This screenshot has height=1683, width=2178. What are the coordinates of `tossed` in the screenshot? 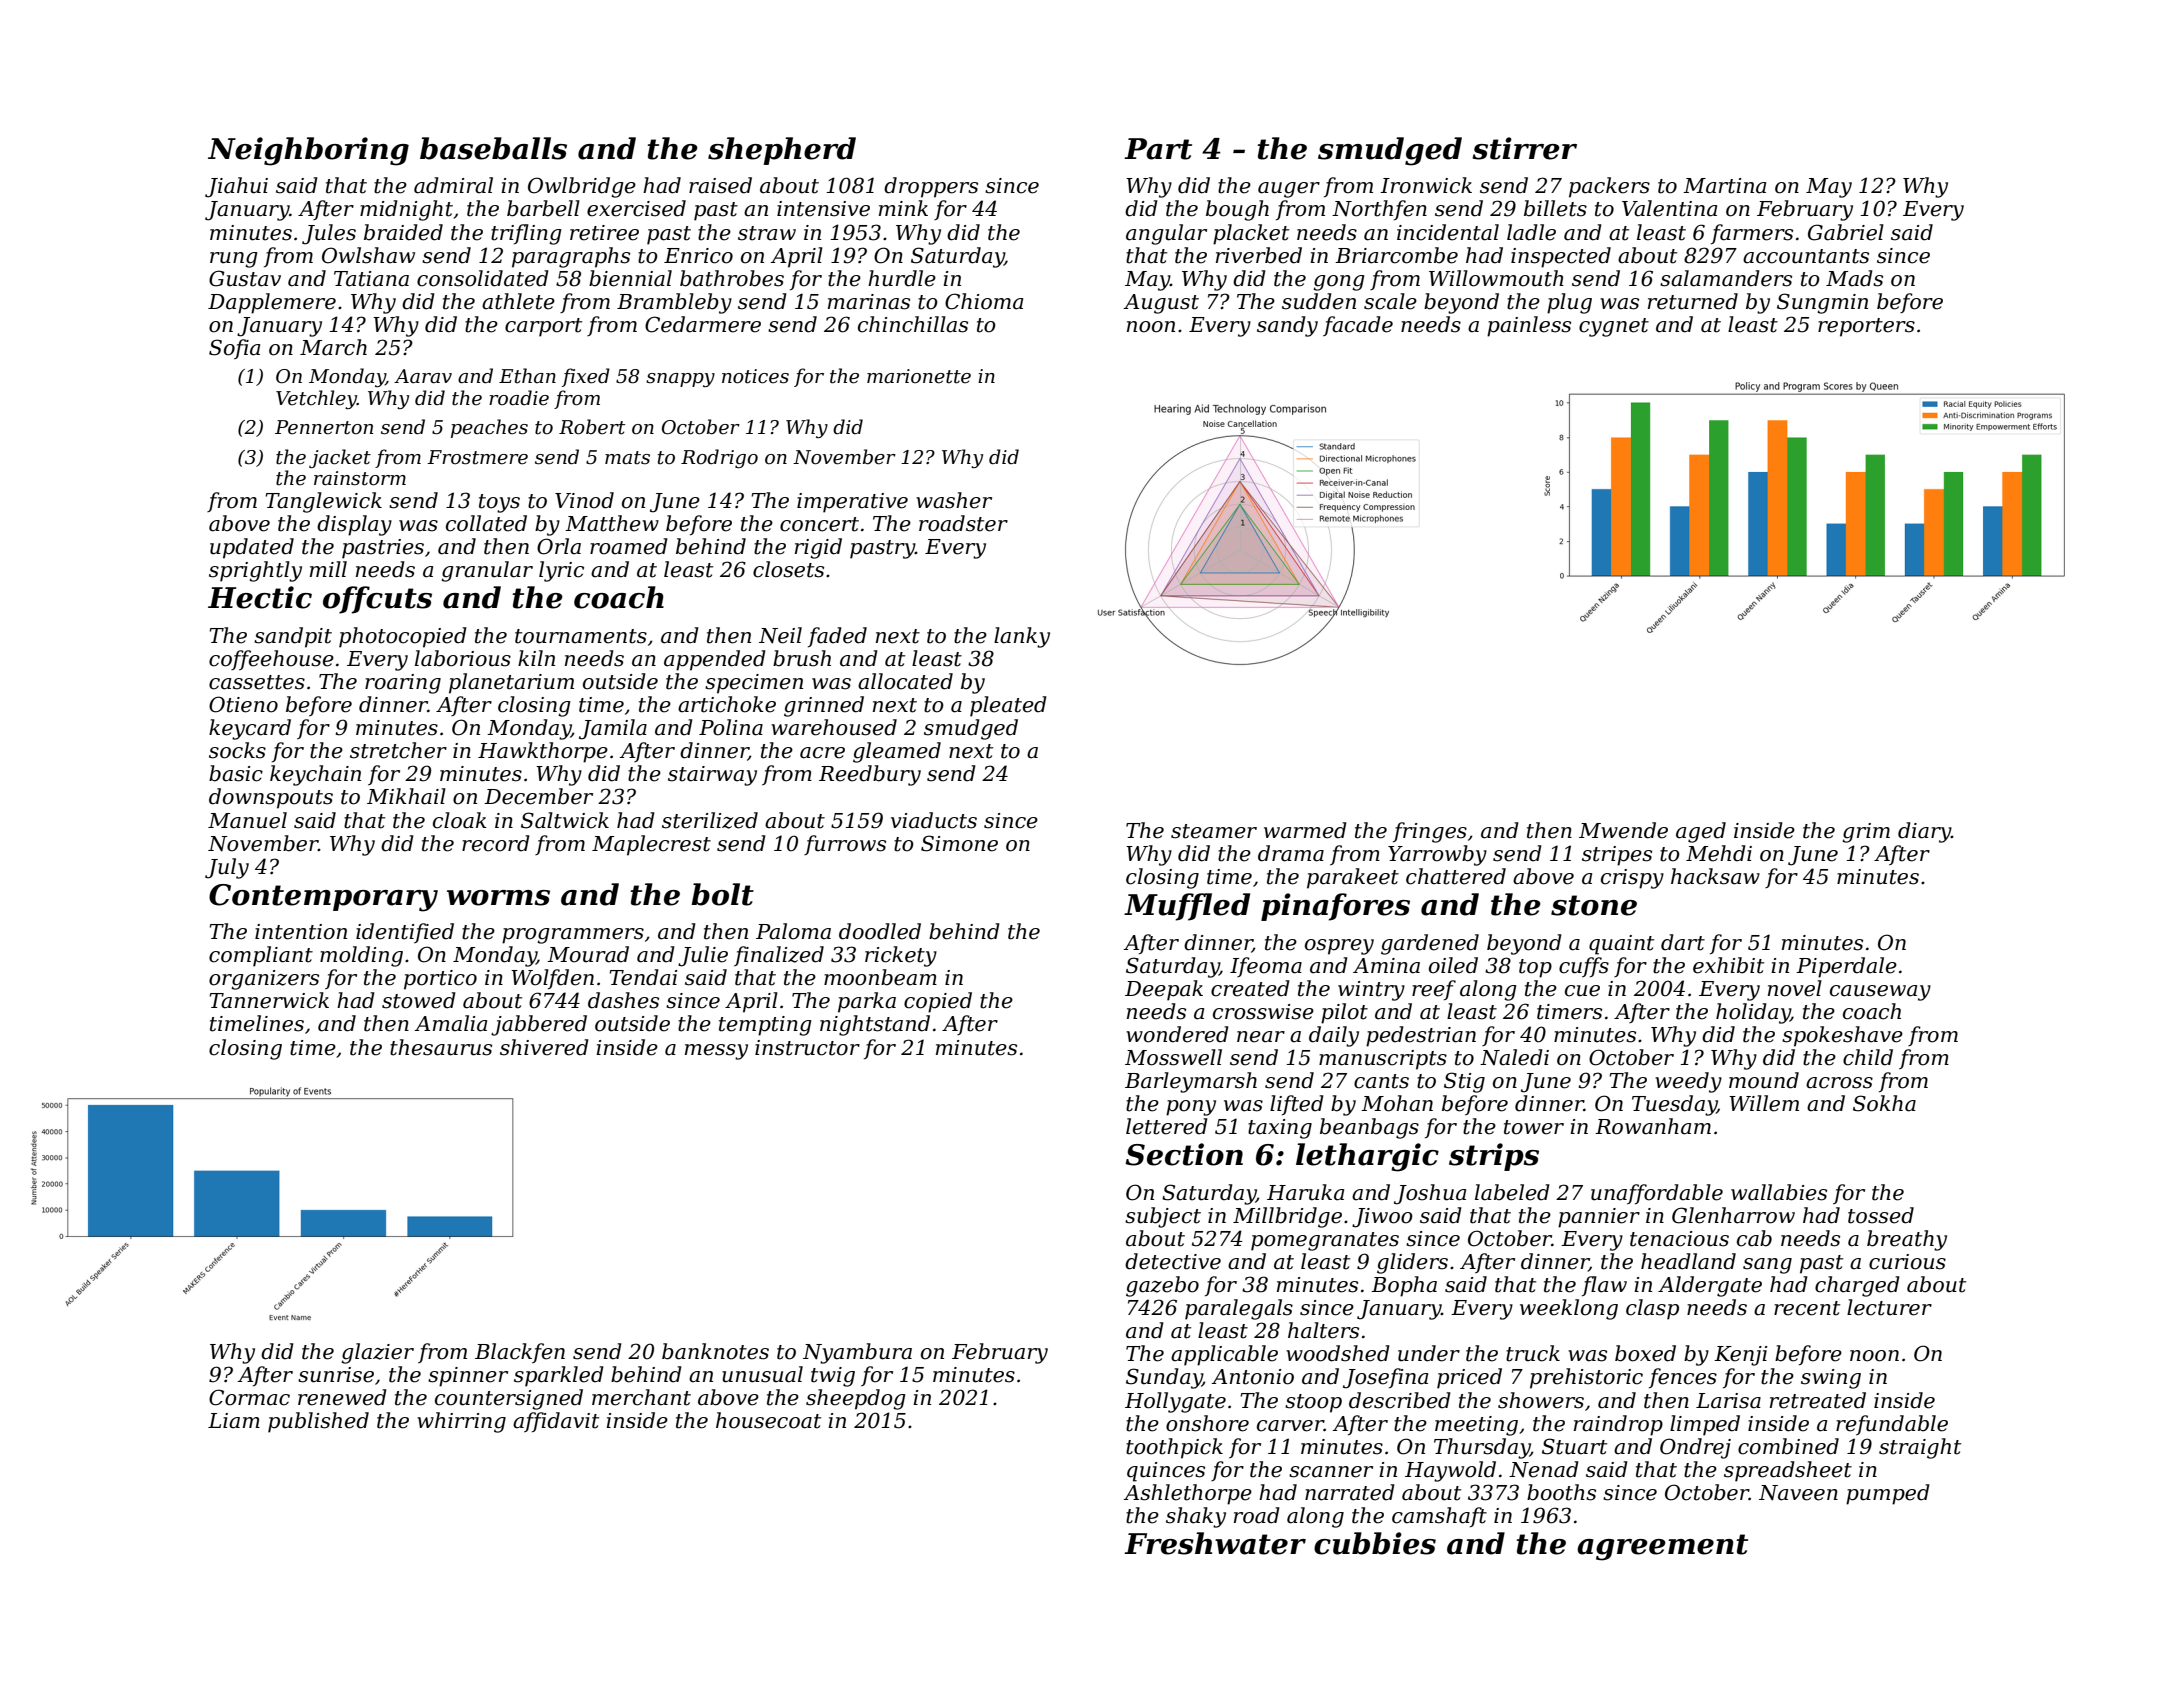 It's located at (1881, 1215).
